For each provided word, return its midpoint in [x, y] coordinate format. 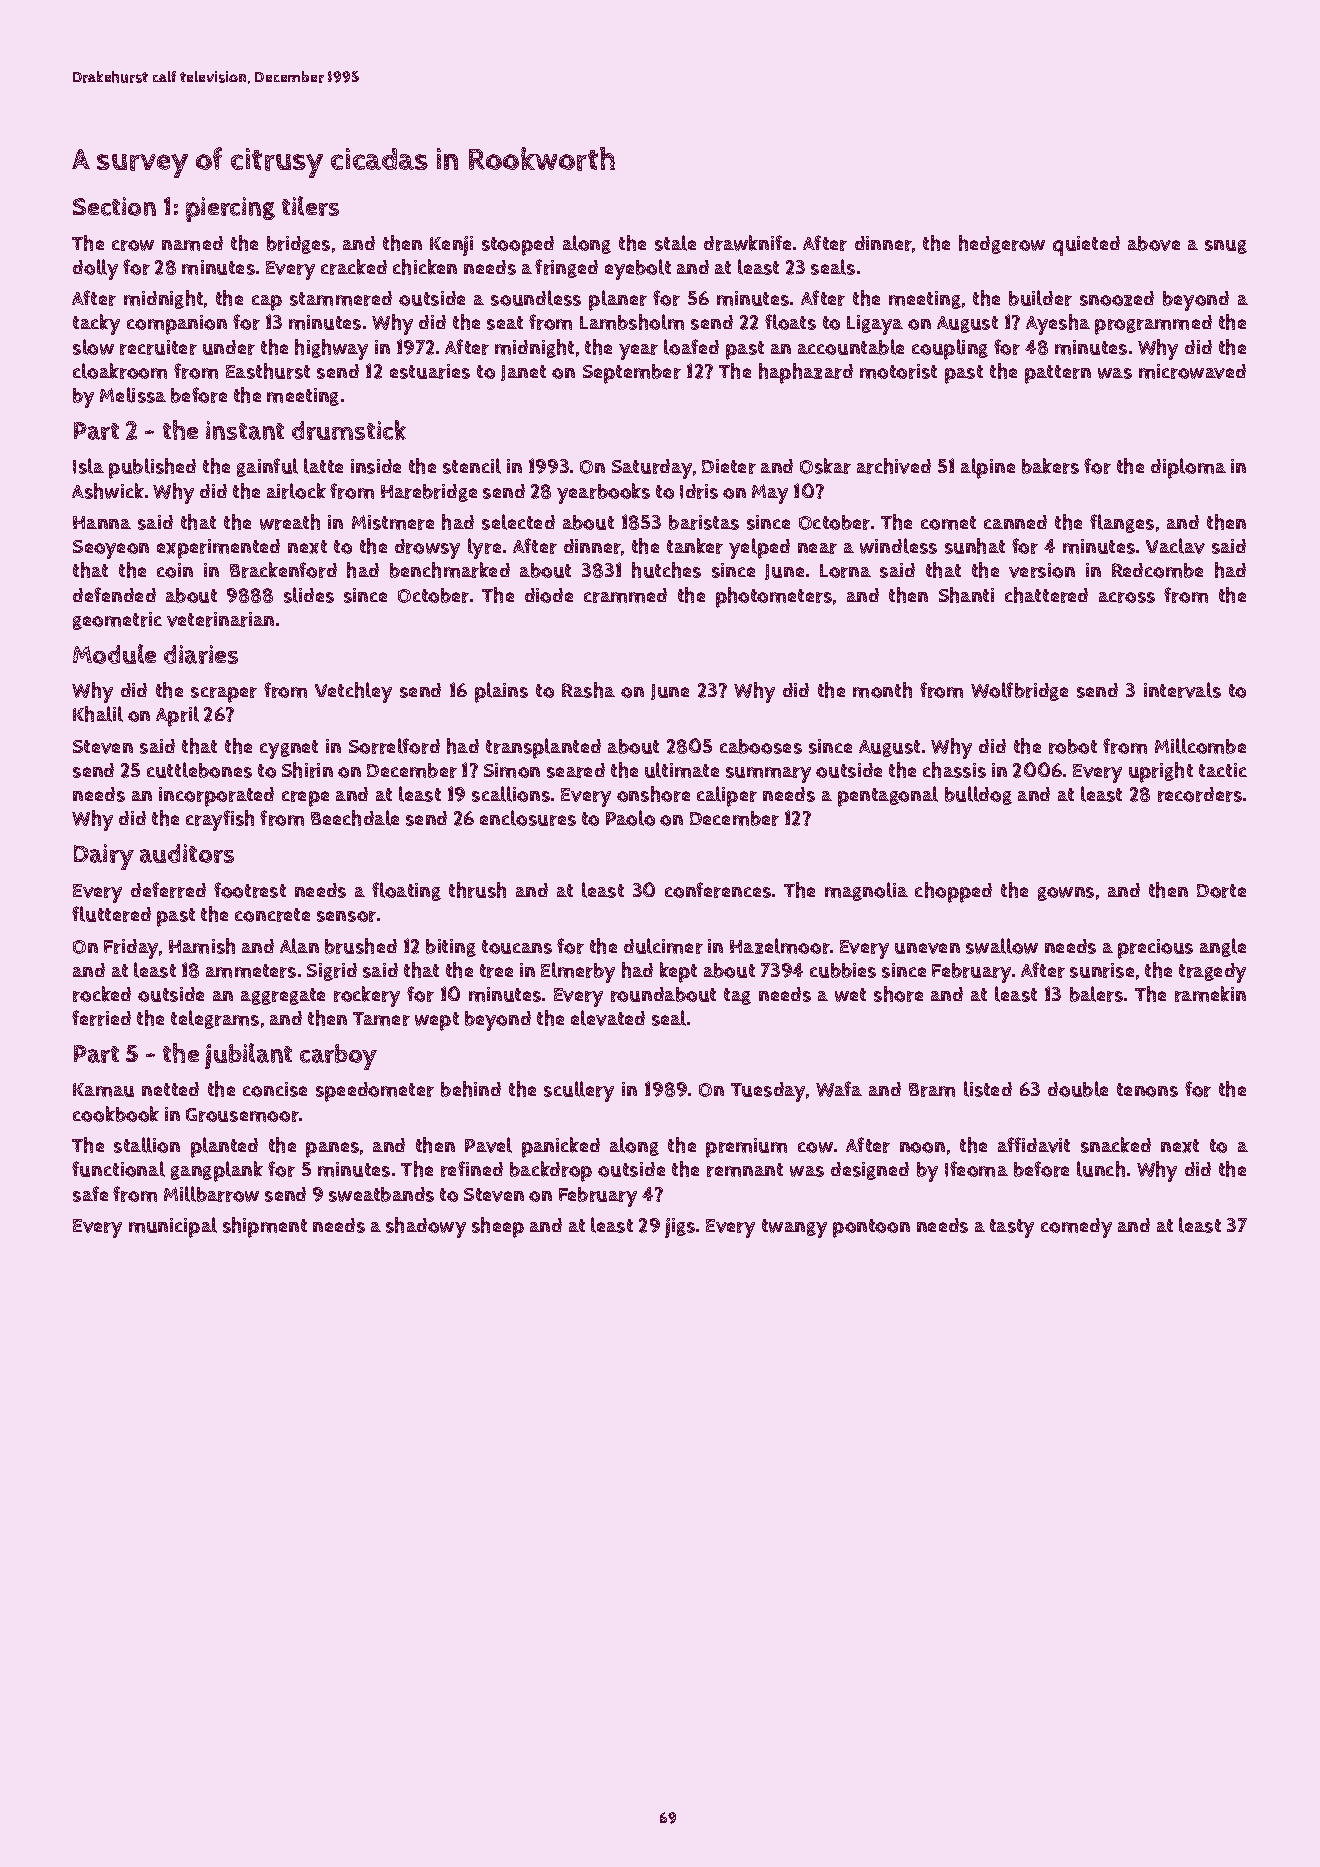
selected [518, 522]
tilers [310, 206]
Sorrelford [394, 746]
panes [332, 1150]
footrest [250, 890]
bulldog [978, 795]
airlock [296, 491]
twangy [794, 1228]
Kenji [451, 246]
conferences [718, 890]
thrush [477, 890]
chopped [953, 892]
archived [894, 466]
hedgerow [1002, 244]
